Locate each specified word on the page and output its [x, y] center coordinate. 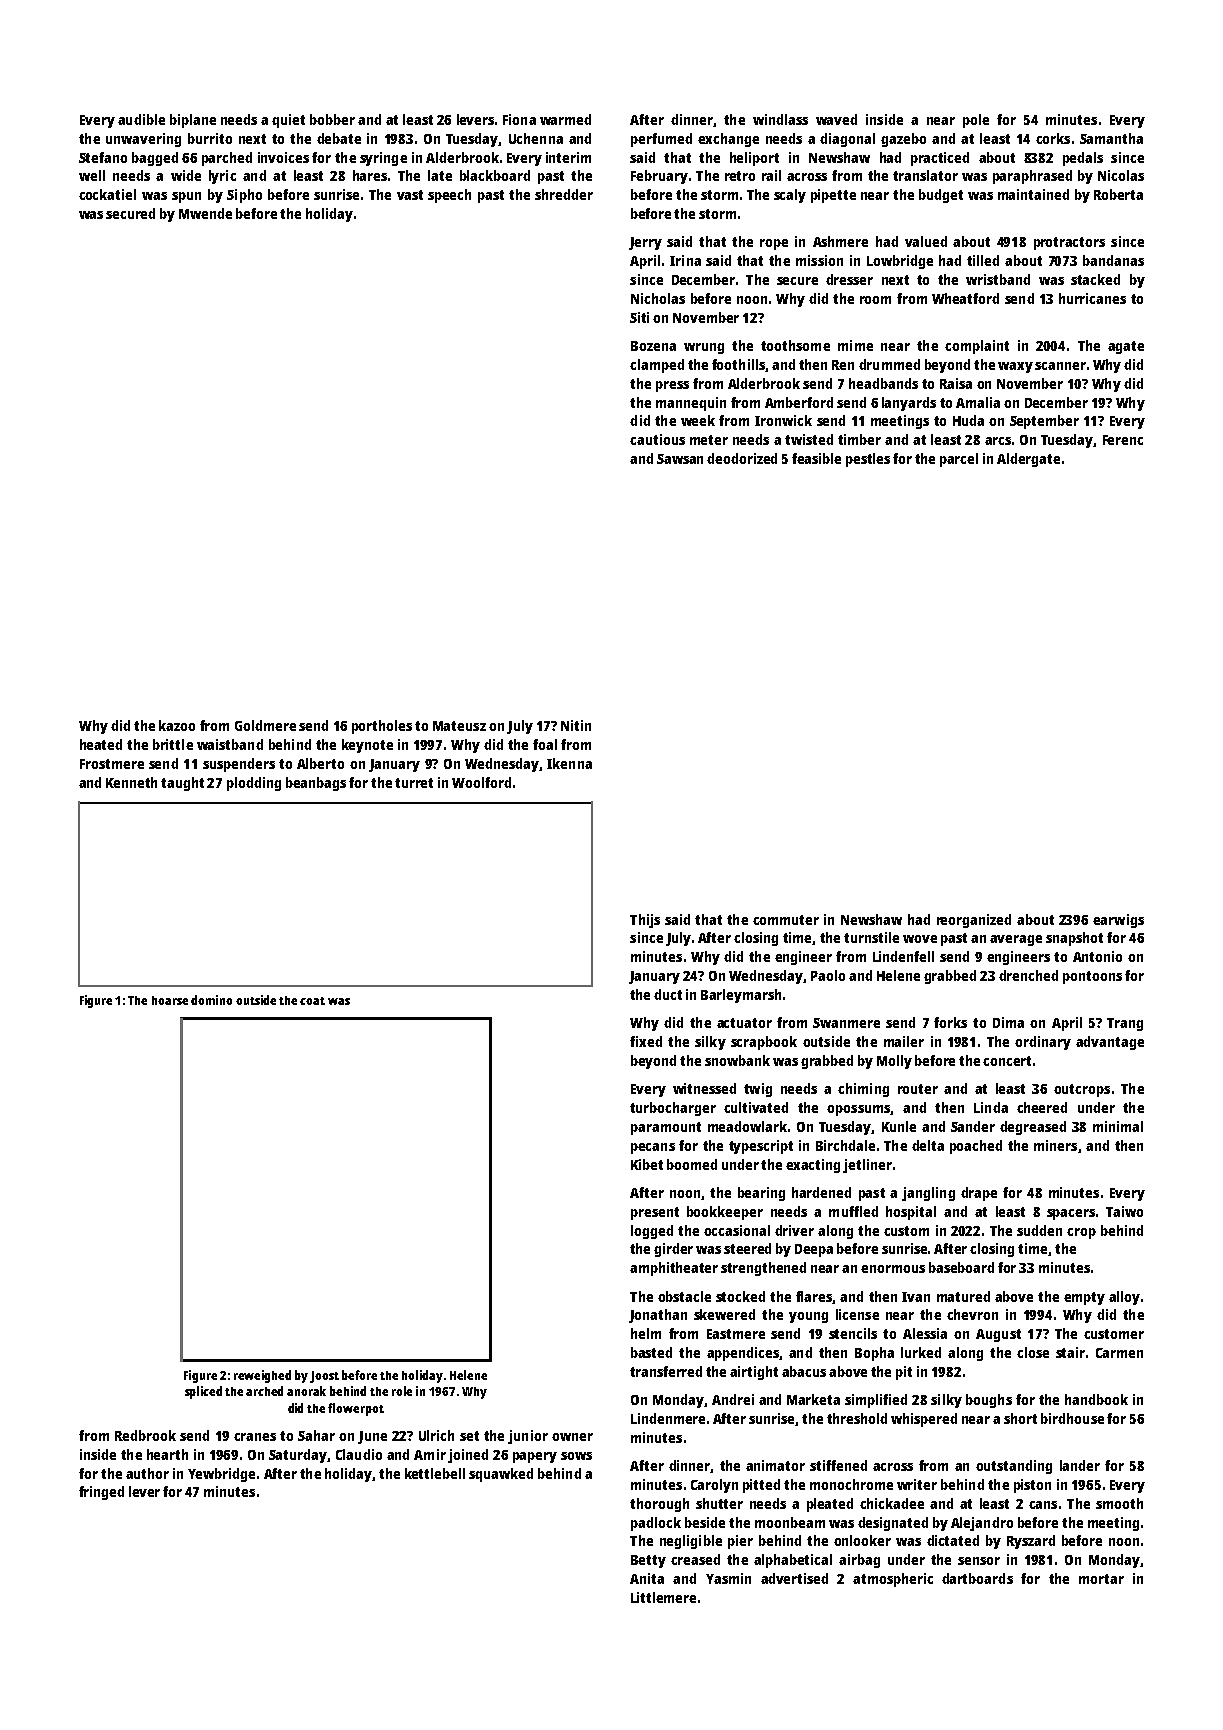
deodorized [742, 458]
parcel [959, 460]
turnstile [871, 937]
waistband [230, 744]
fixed [646, 1041]
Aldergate [1028, 460]
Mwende [205, 213]
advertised [794, 1578]
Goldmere [265, 725]
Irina [685, 260]
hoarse [170, 1000]
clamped [657, 366]
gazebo [903, 140]
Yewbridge [221, 1475]
